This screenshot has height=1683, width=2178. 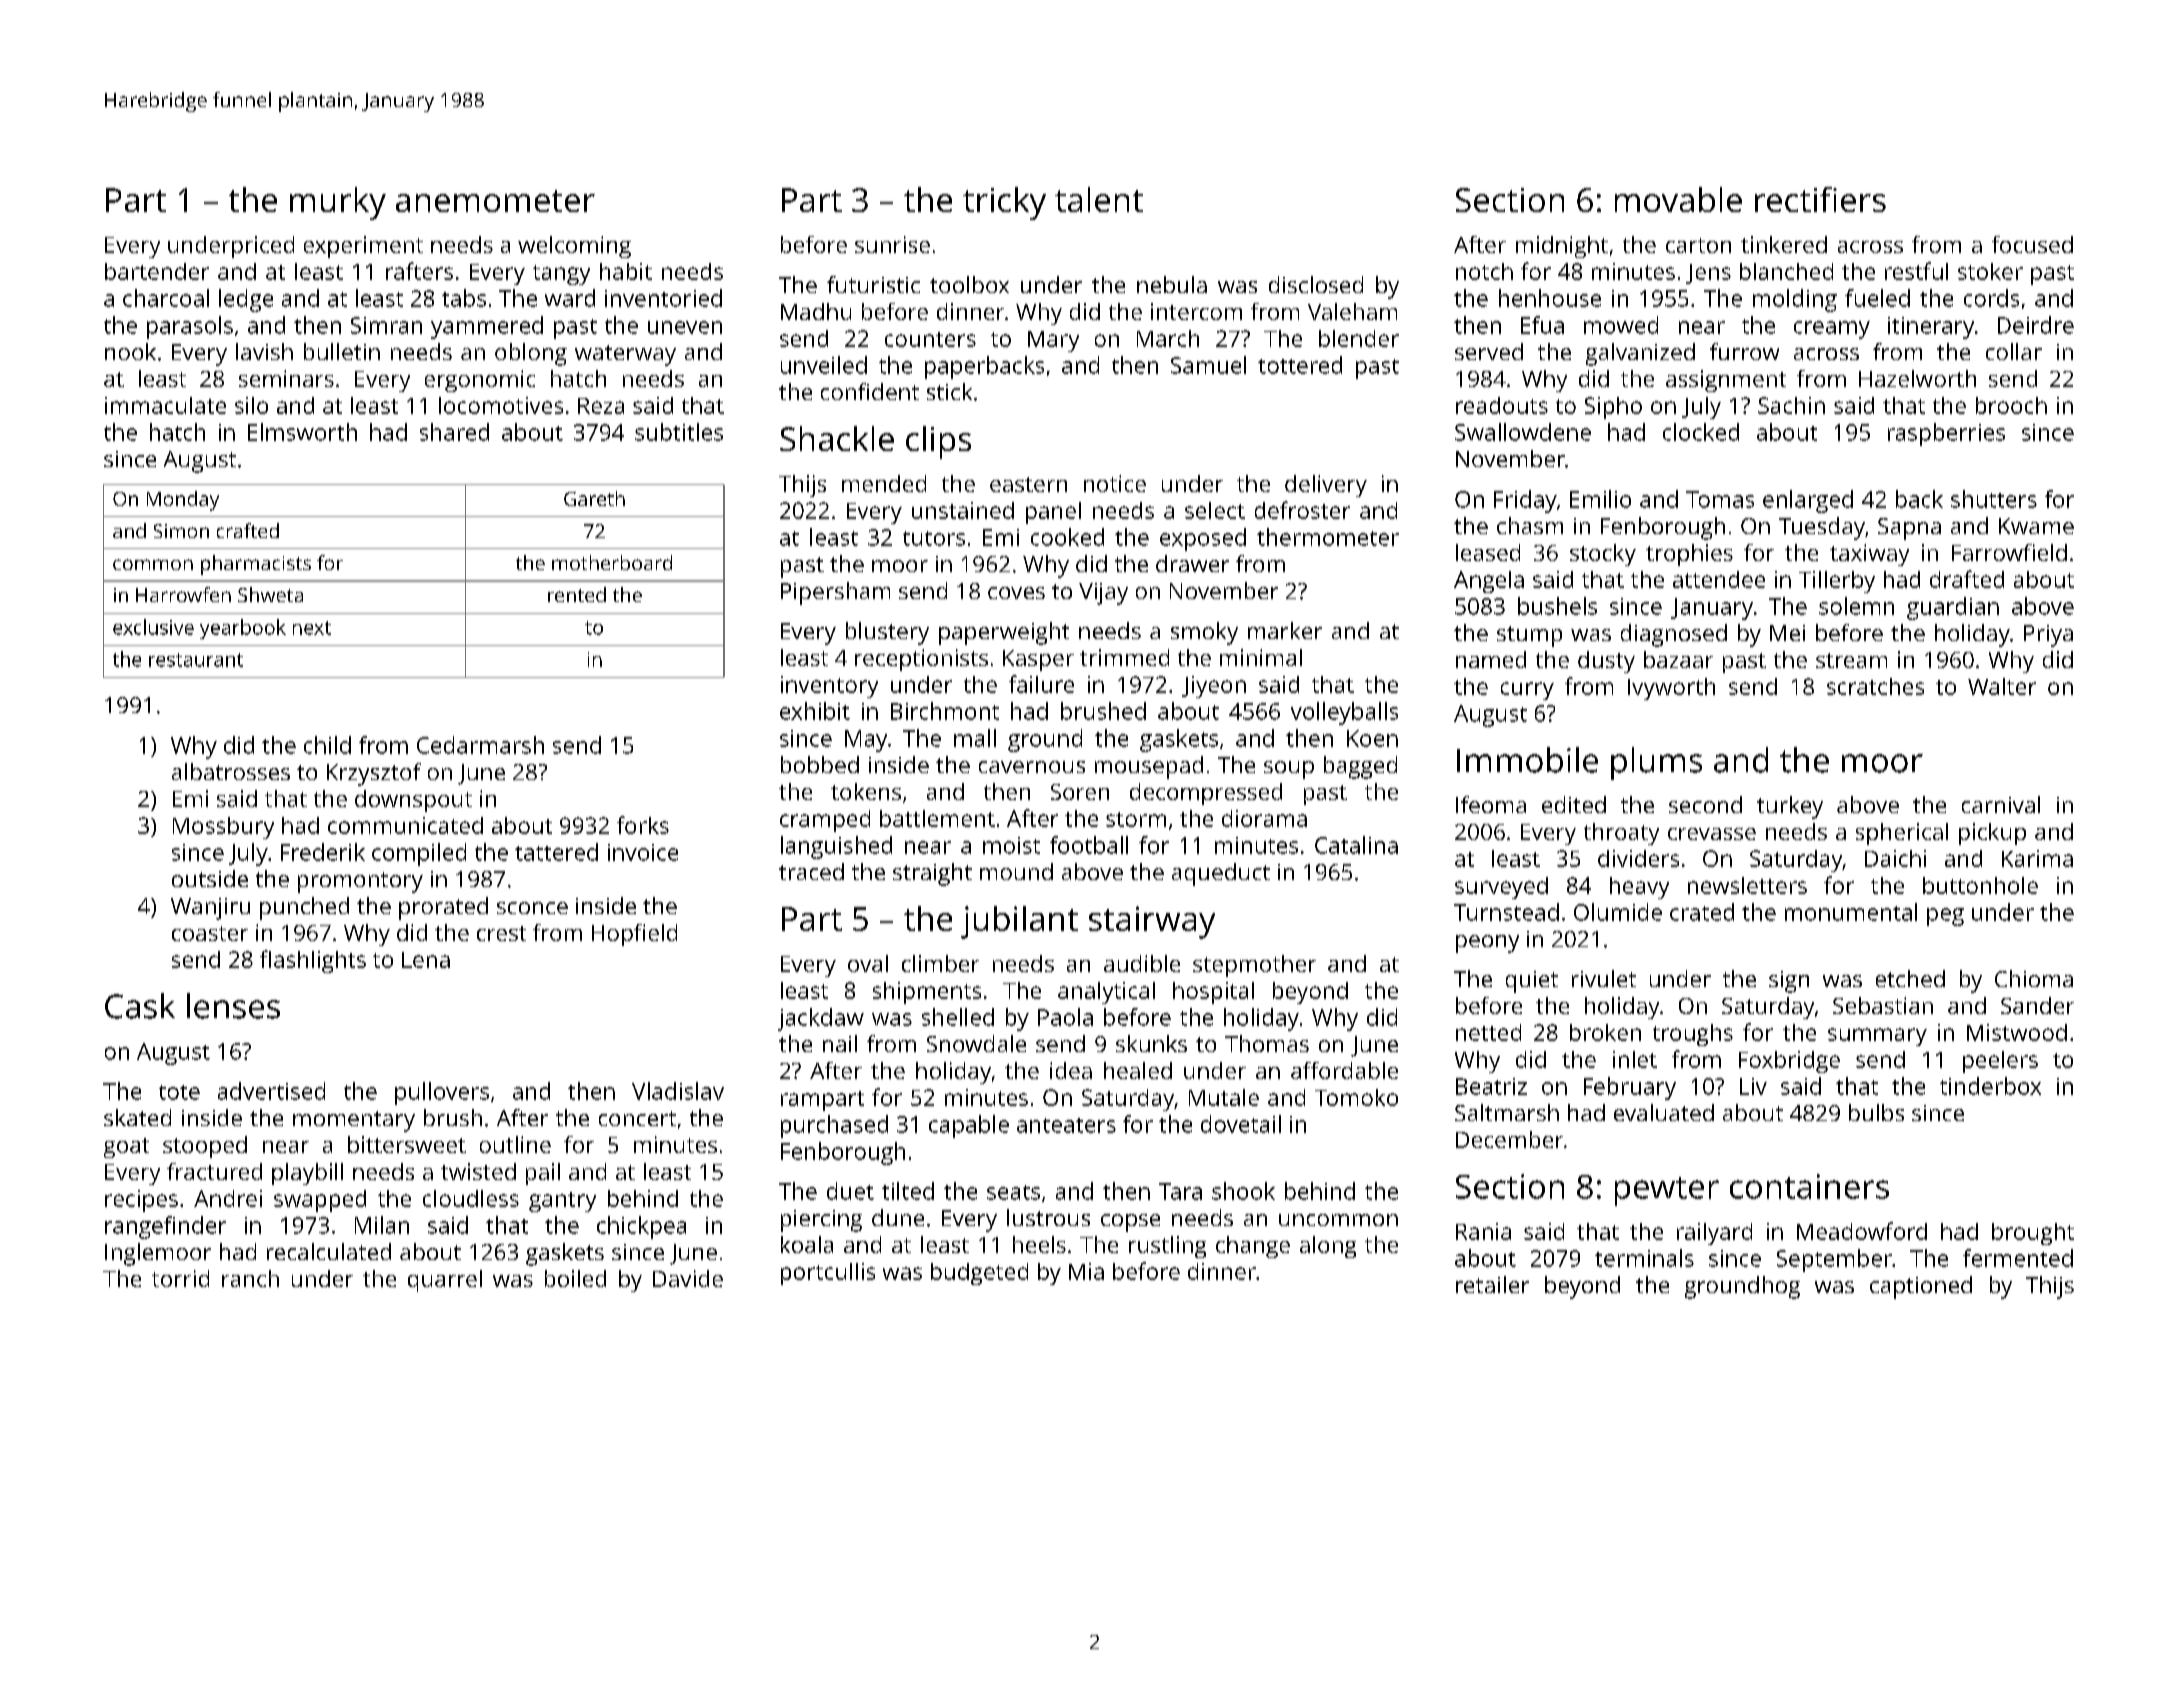 What do you see at coordinates (1115, 483) in the screenshot?
I see `notice` at bounding box center [1115, 483].
